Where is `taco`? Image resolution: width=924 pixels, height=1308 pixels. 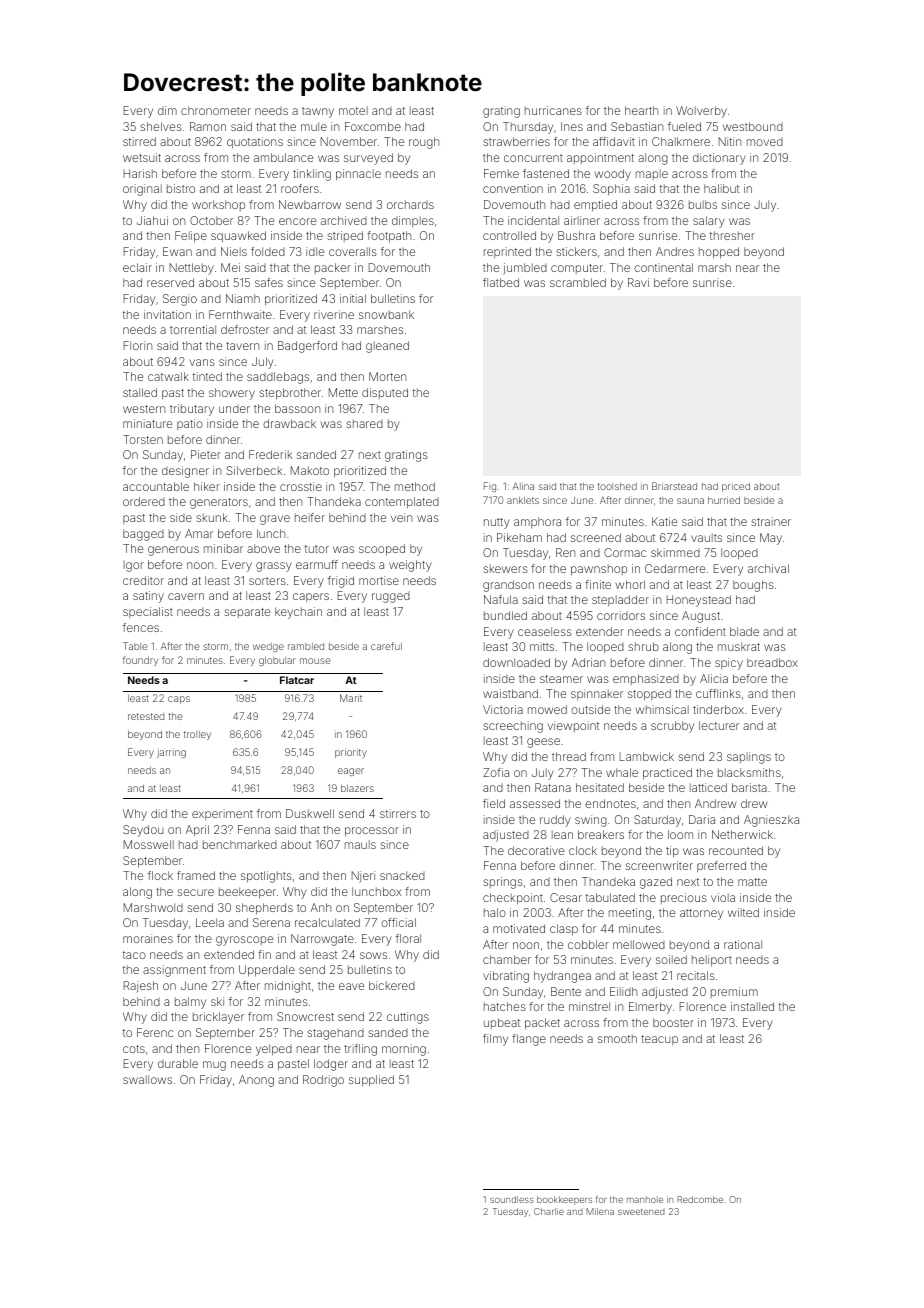
taco is located at coordinates (134, 955).
